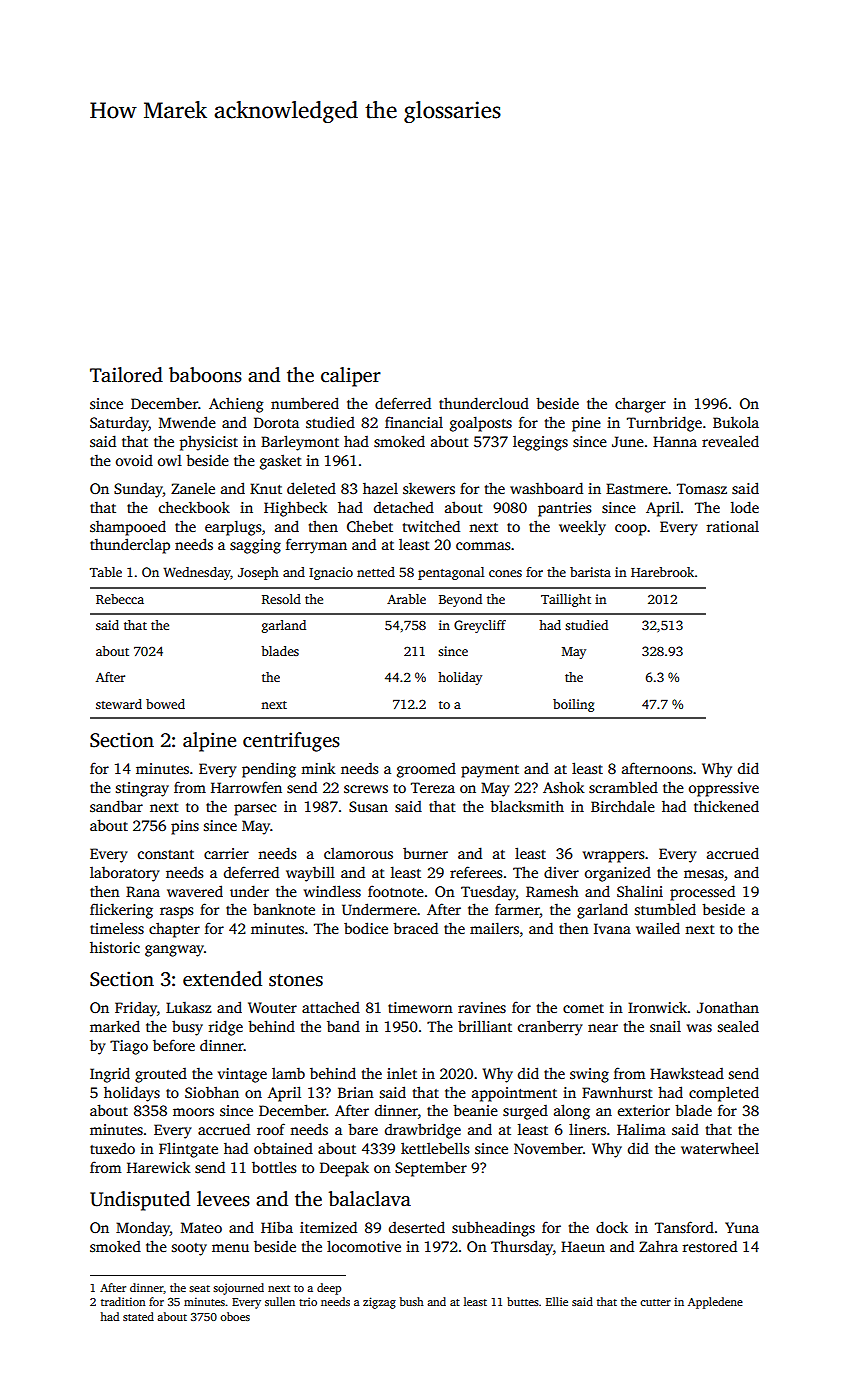  I want to click on June, so click(628, 441).
